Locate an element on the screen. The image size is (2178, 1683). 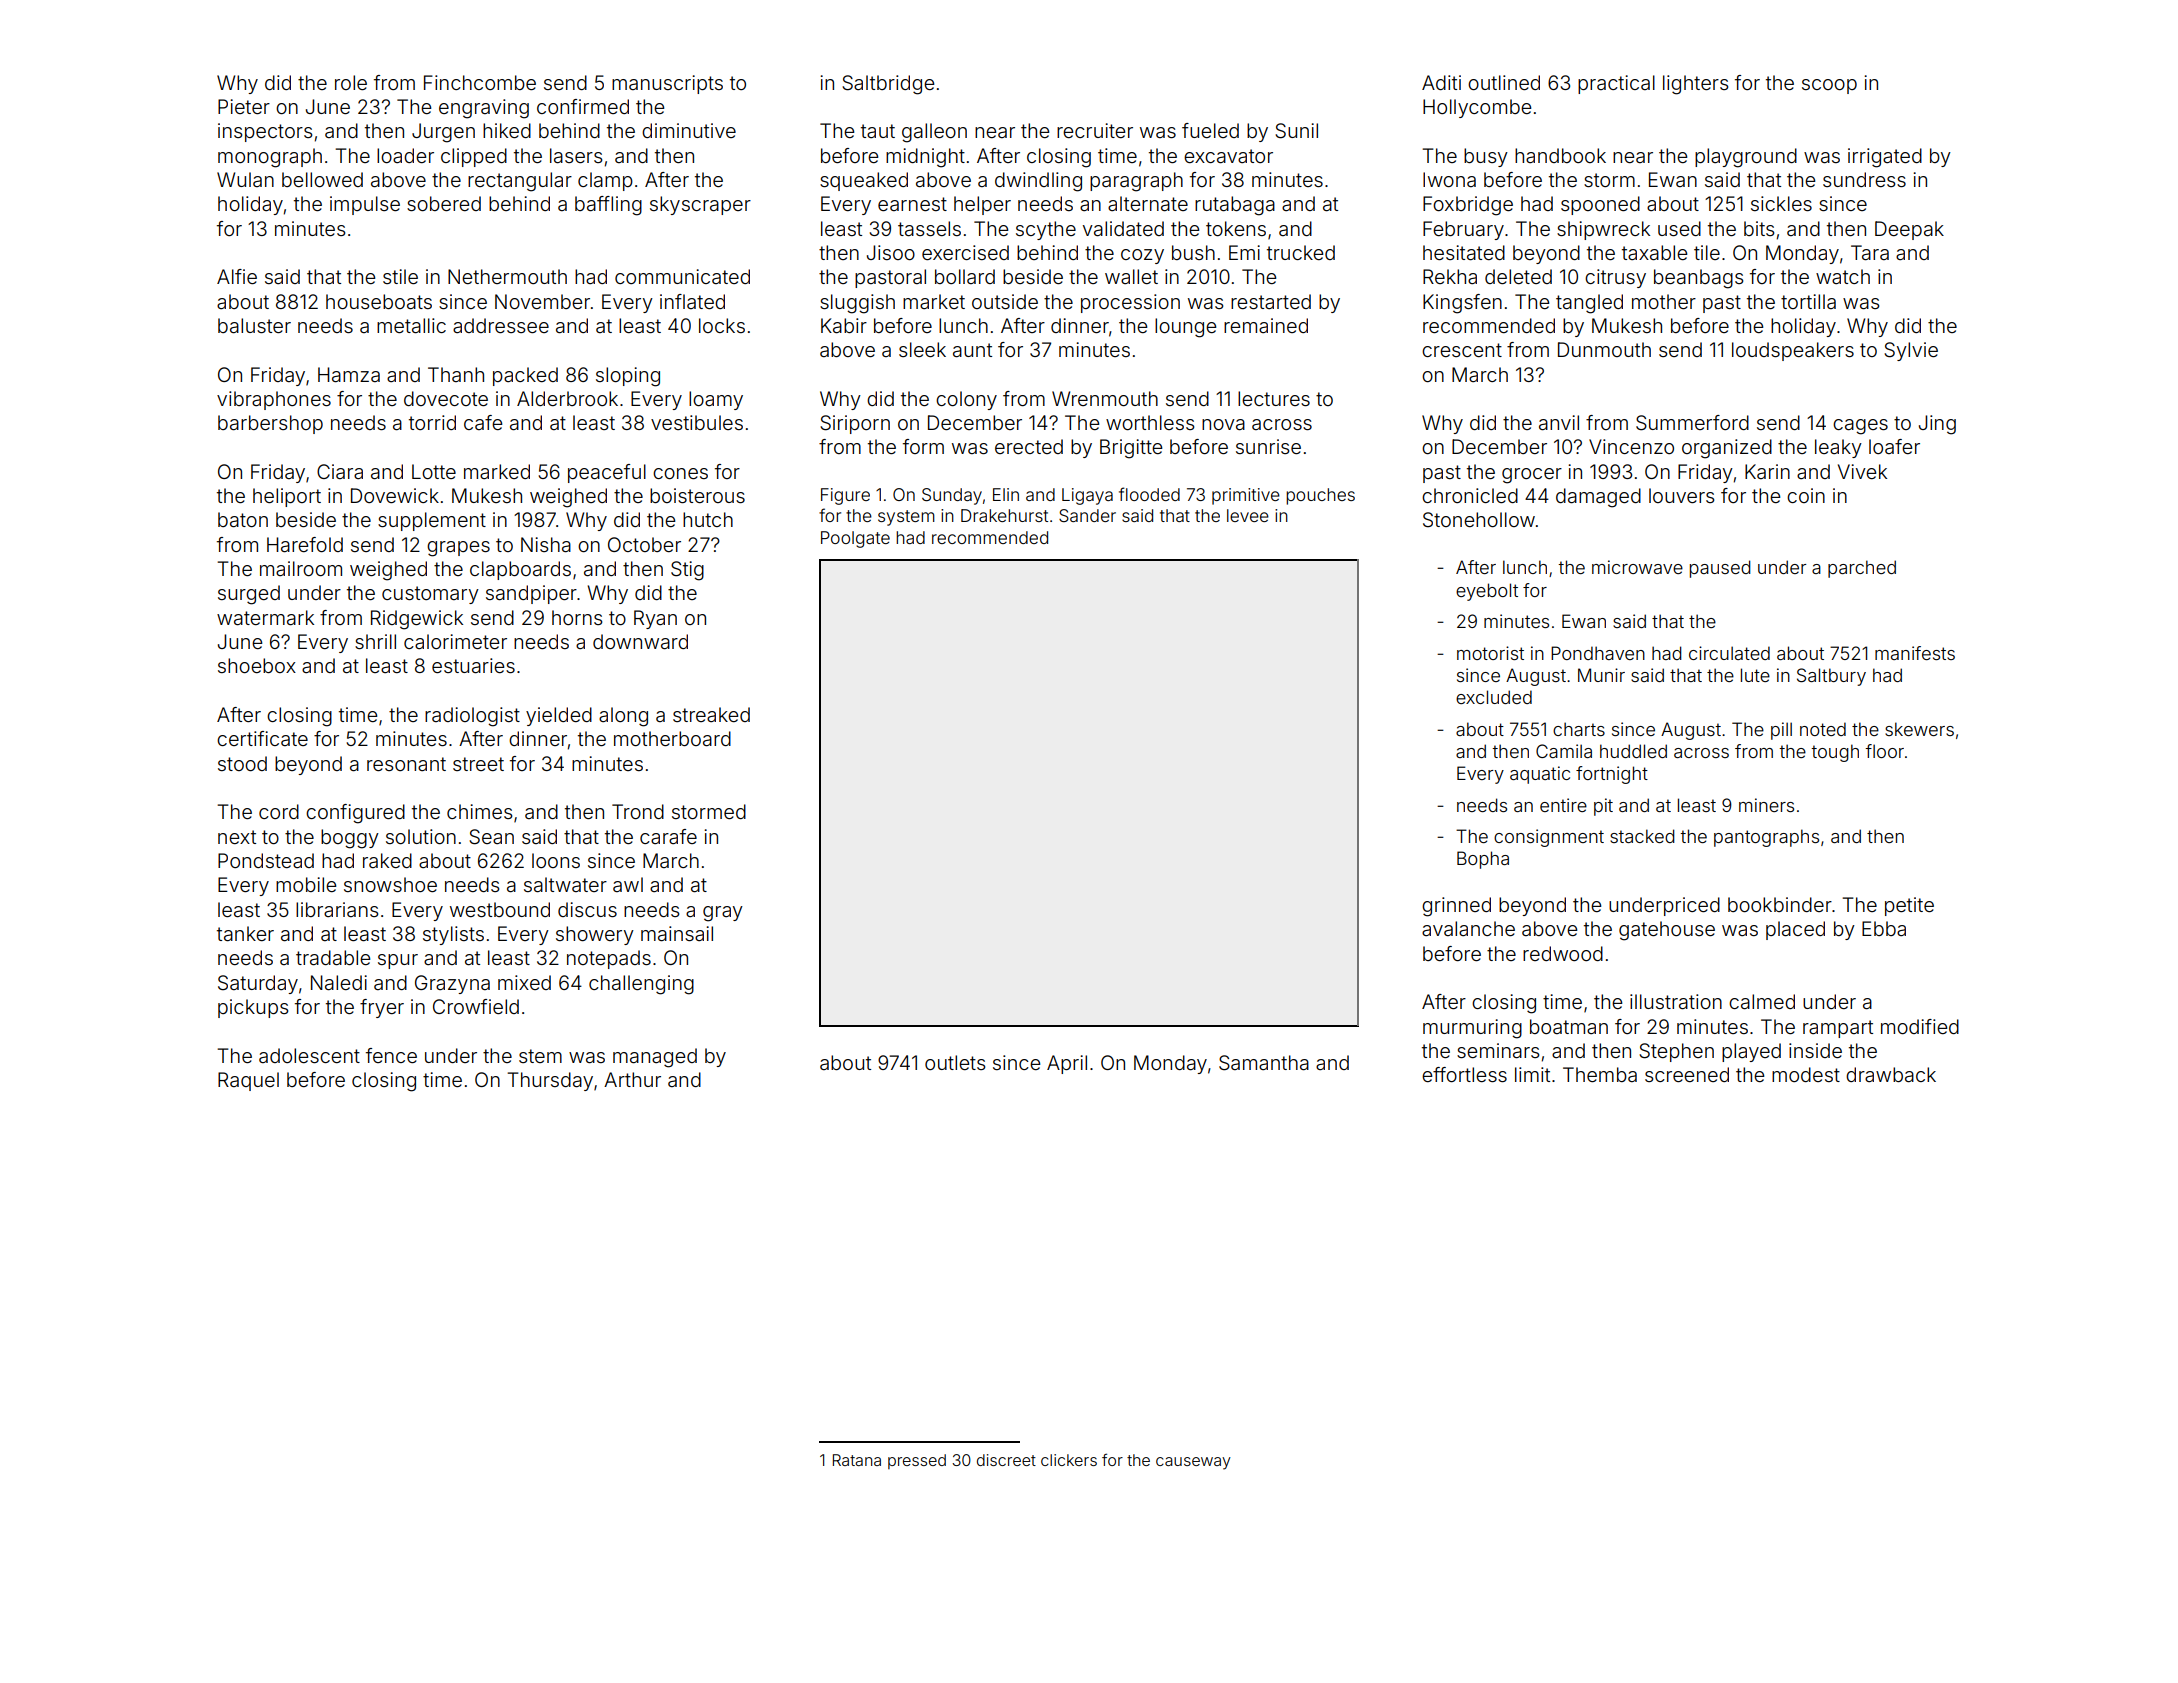
inside is located at coordinates (1815, 1050).
